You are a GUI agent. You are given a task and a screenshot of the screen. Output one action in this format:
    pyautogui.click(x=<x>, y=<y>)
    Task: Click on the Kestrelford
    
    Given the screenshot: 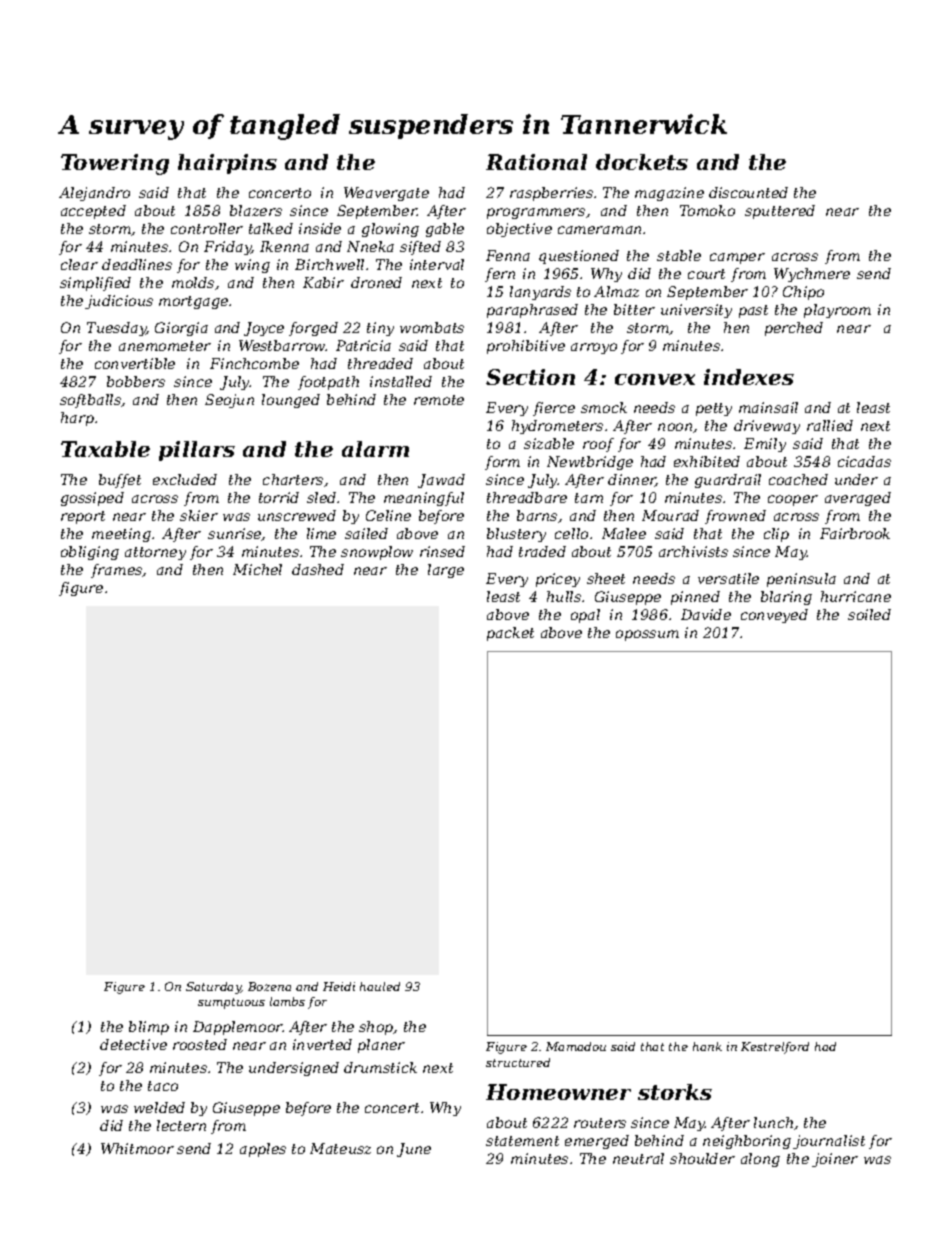 What is the action you would take?
    pyautogui.click(x=775, y=1048)
